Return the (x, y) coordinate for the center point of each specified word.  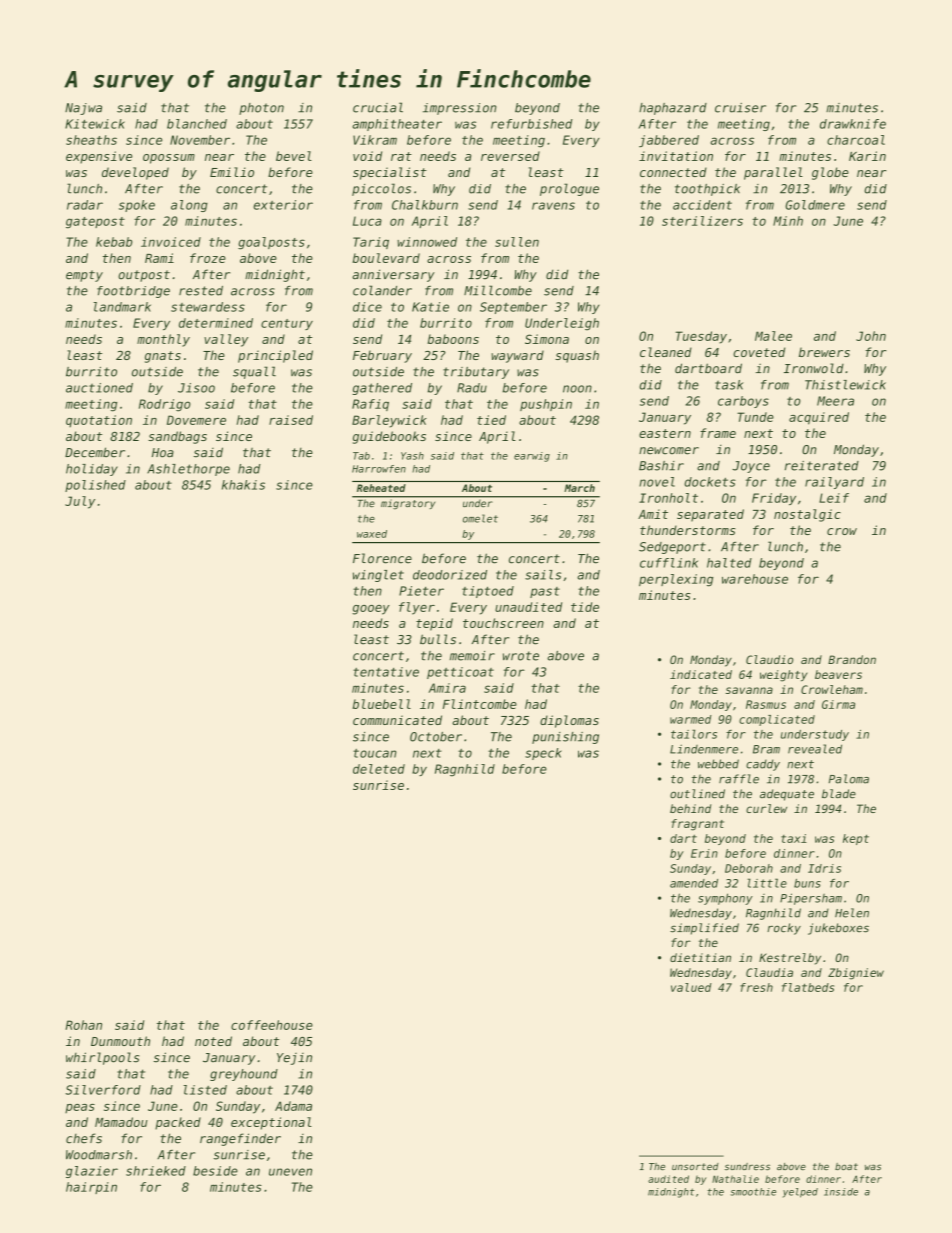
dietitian (700, 957)
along (189, 206)
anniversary (393, 275)
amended (694, 883)
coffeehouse (272, 1025)
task (729, 385)
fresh (756, 987)
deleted (379, 769)
